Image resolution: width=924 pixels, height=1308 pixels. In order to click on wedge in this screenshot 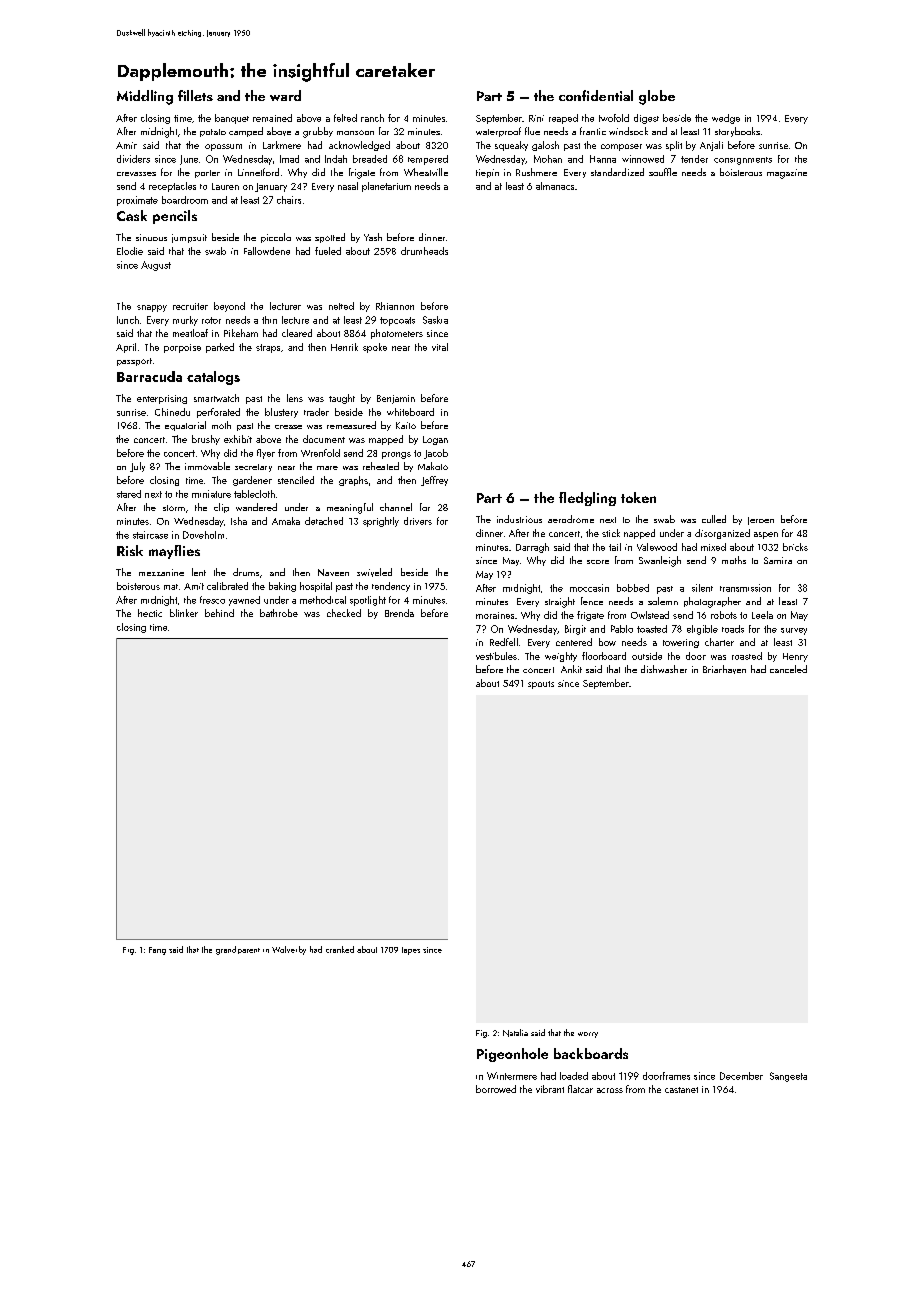, I will do `click(726, 119)`.
